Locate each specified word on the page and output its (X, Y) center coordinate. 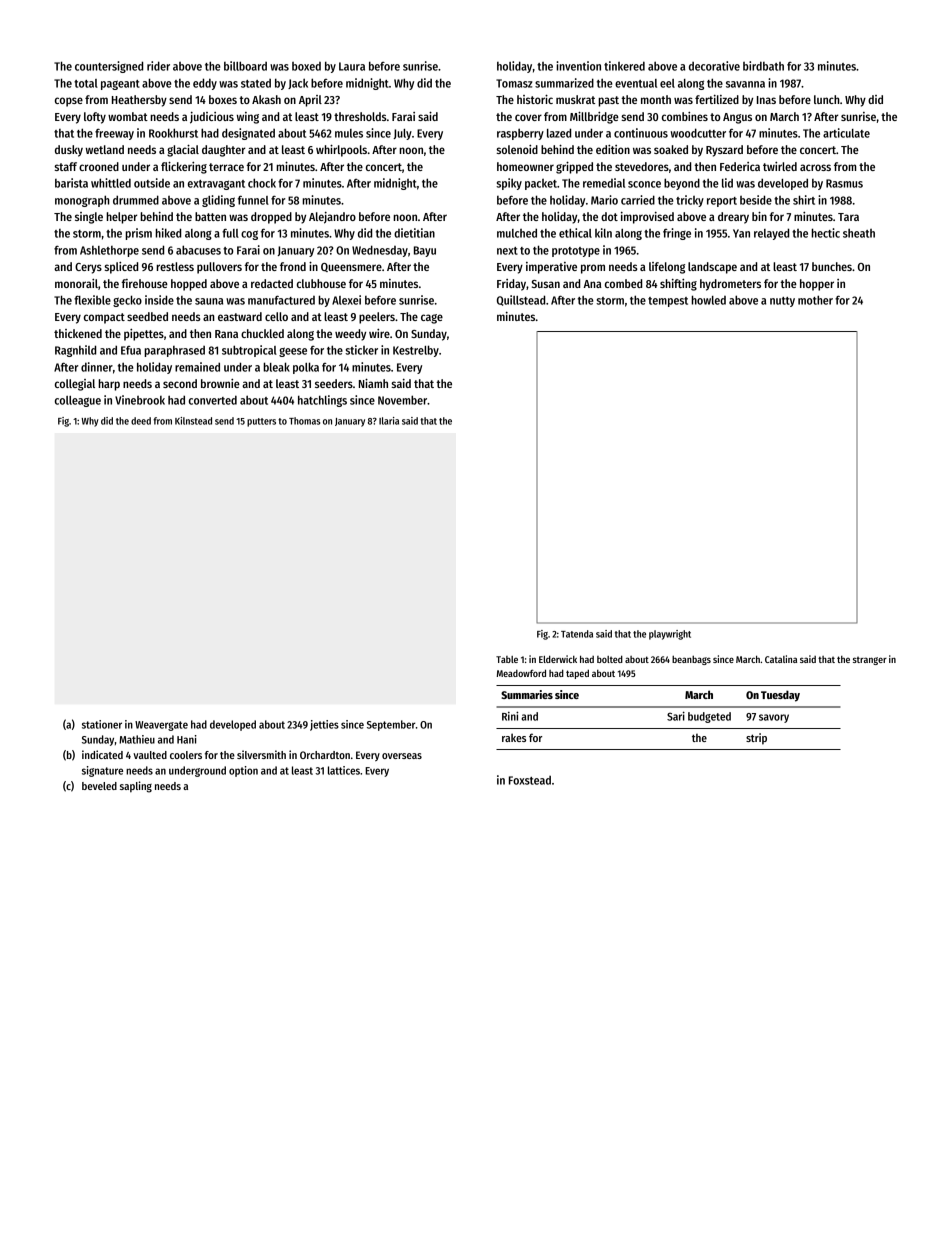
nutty (782, 302)
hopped (189, 285)
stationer (102, 724)
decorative (714, 66)
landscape (712, 268)
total (86, 83)
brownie (220, 383)
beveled (99, 786)
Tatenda (577, 634)
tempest (668, 302)
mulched (517, 233)
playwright (670, 635)
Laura (352, 66)
